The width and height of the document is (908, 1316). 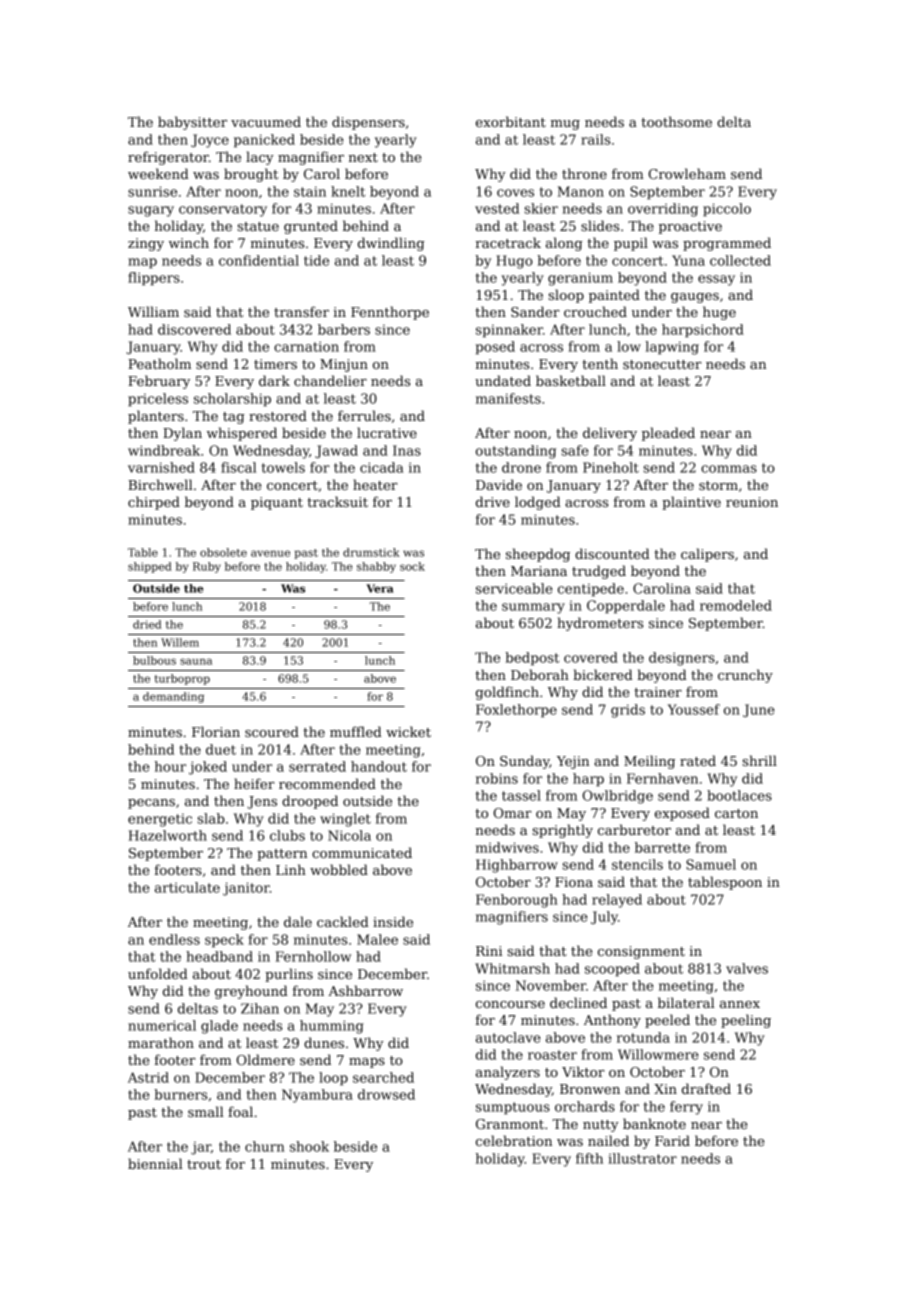 What do you see at coordinates (662, 364) in the document?
I see `stonecutter` at bounding box center [662, 364].
